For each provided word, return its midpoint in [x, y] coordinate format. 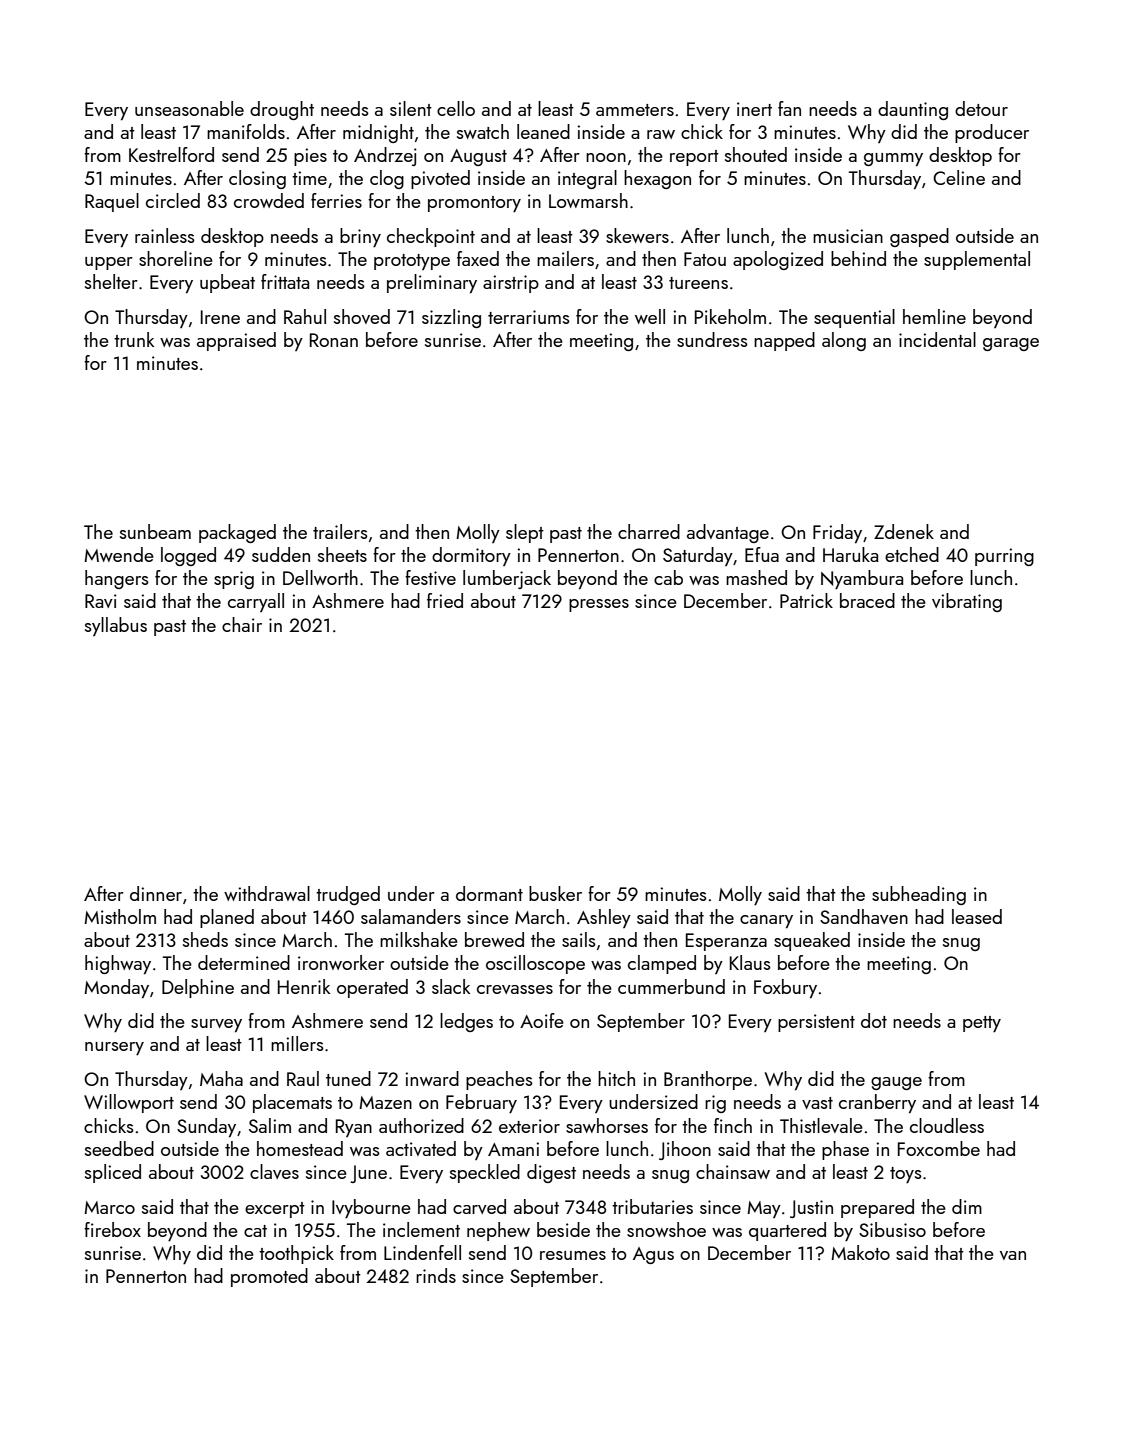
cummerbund [671, 986]
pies [310, 157]
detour [981, 108]
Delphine [198, 988]
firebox [112, 1229]
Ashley [604, 918]
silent [411, 108]
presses [599, 605]
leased [977, 916]
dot [874, 1020]
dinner [156, 893]
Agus [653, 1255]
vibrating [967, 602]
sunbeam [155, 531]
